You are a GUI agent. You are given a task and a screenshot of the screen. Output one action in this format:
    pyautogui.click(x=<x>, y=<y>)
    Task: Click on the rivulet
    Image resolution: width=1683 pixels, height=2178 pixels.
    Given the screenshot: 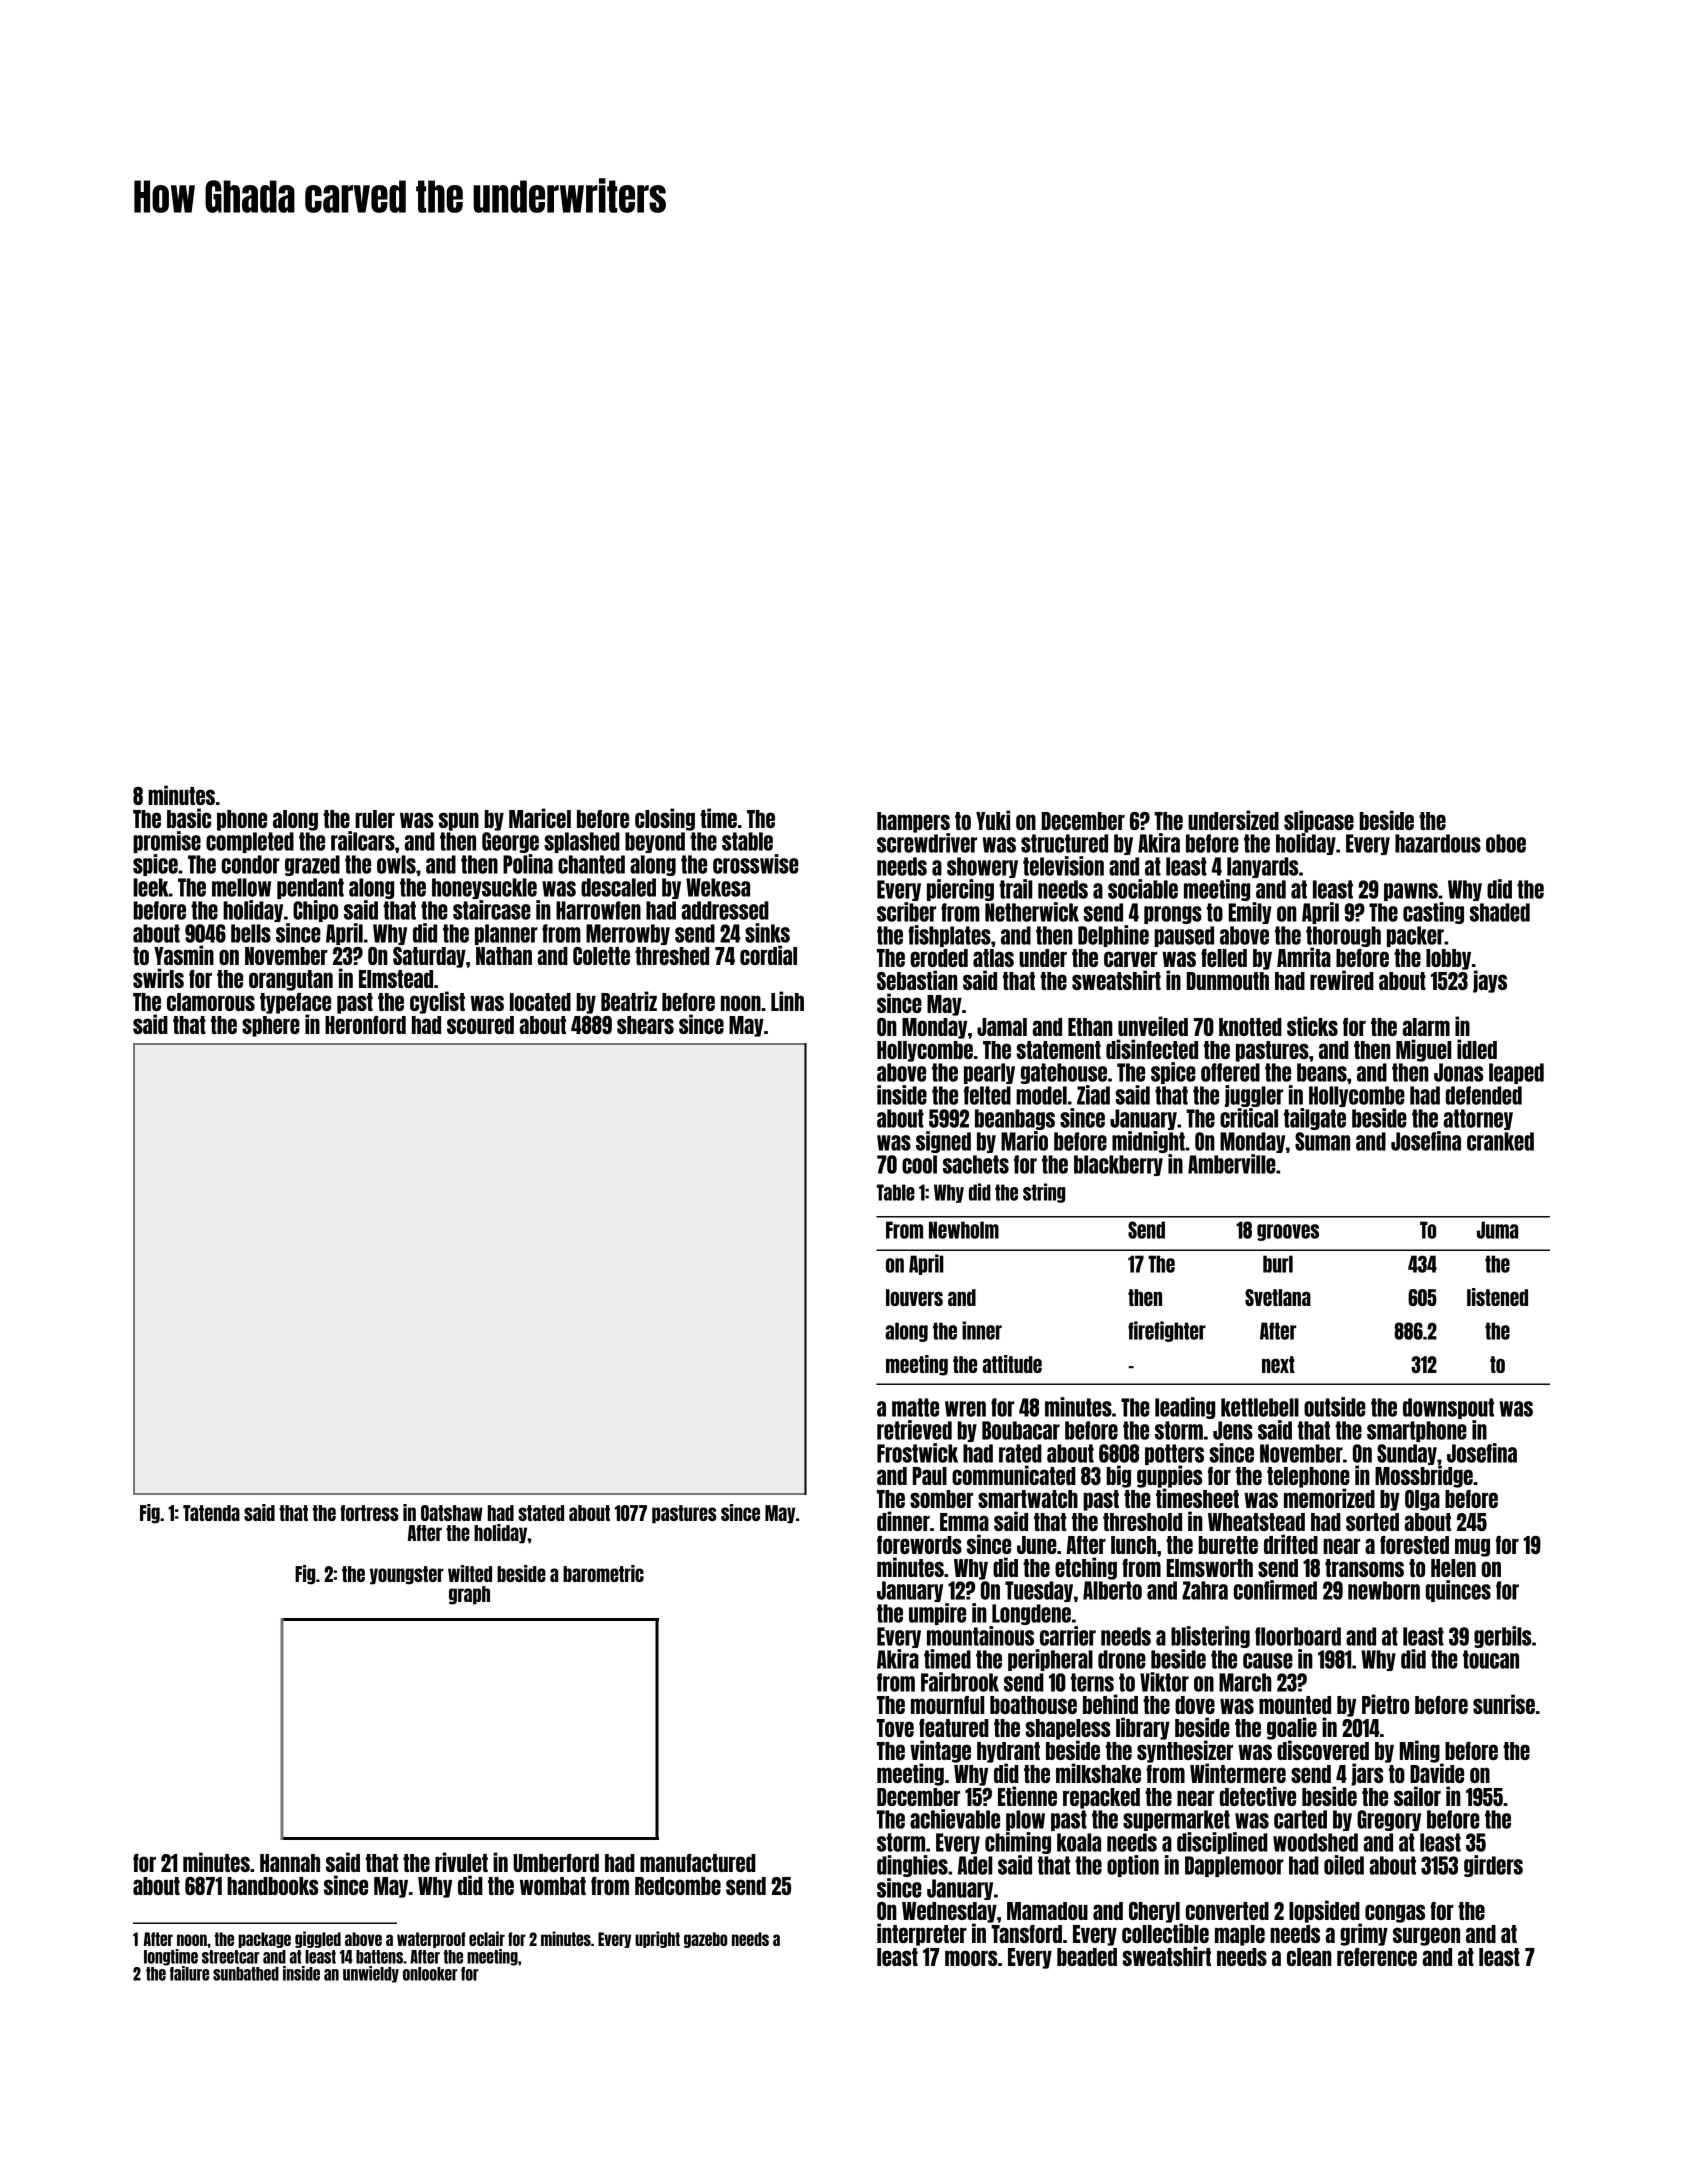 What is the action you would take?
    pyautogui.click(x=461, y=1862)
